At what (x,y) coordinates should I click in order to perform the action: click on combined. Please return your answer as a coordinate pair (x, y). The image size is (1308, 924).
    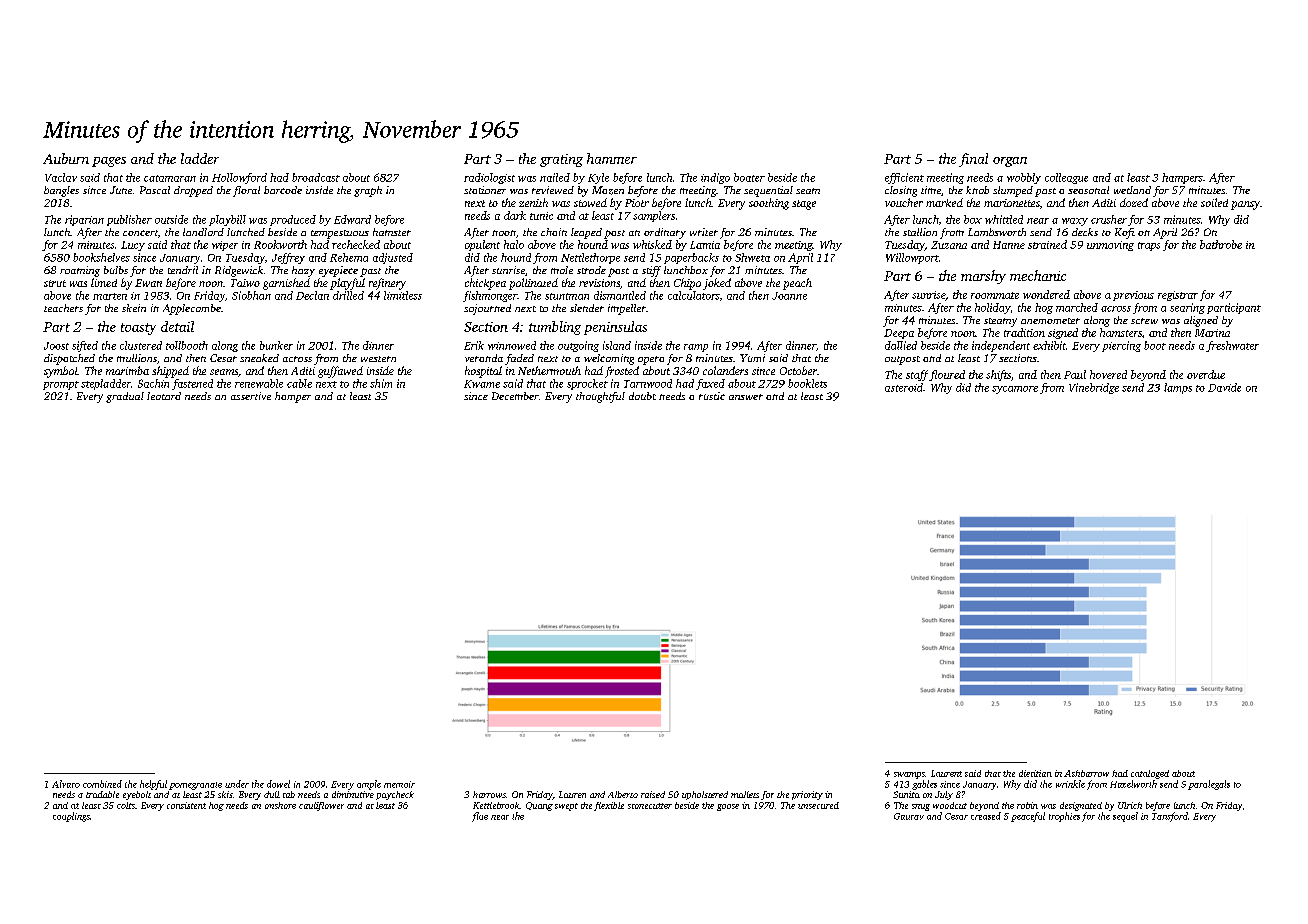
    Looking at the image, I should click on (102, 784).
